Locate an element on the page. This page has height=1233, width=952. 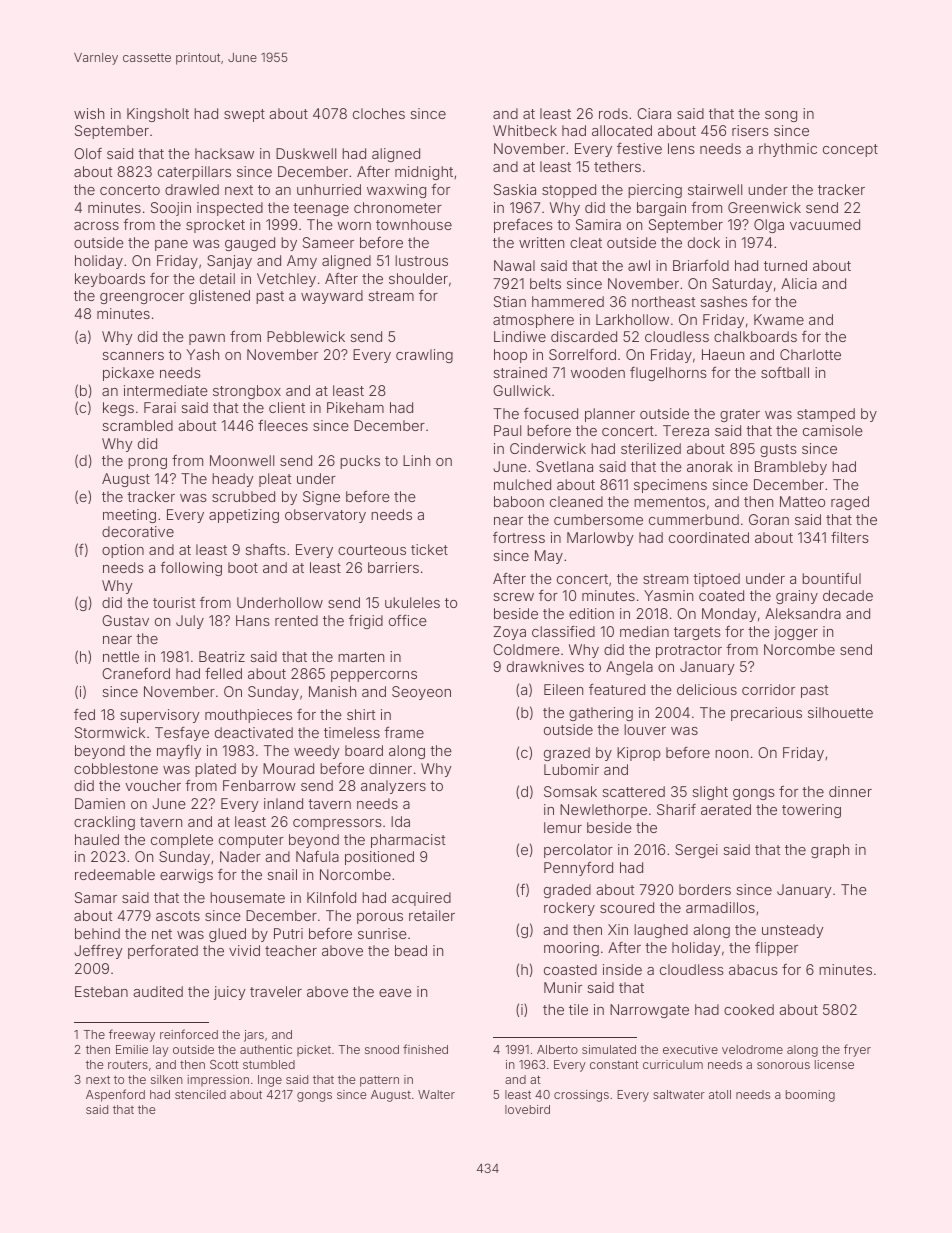
eave is located at coordinates (395, 993).
